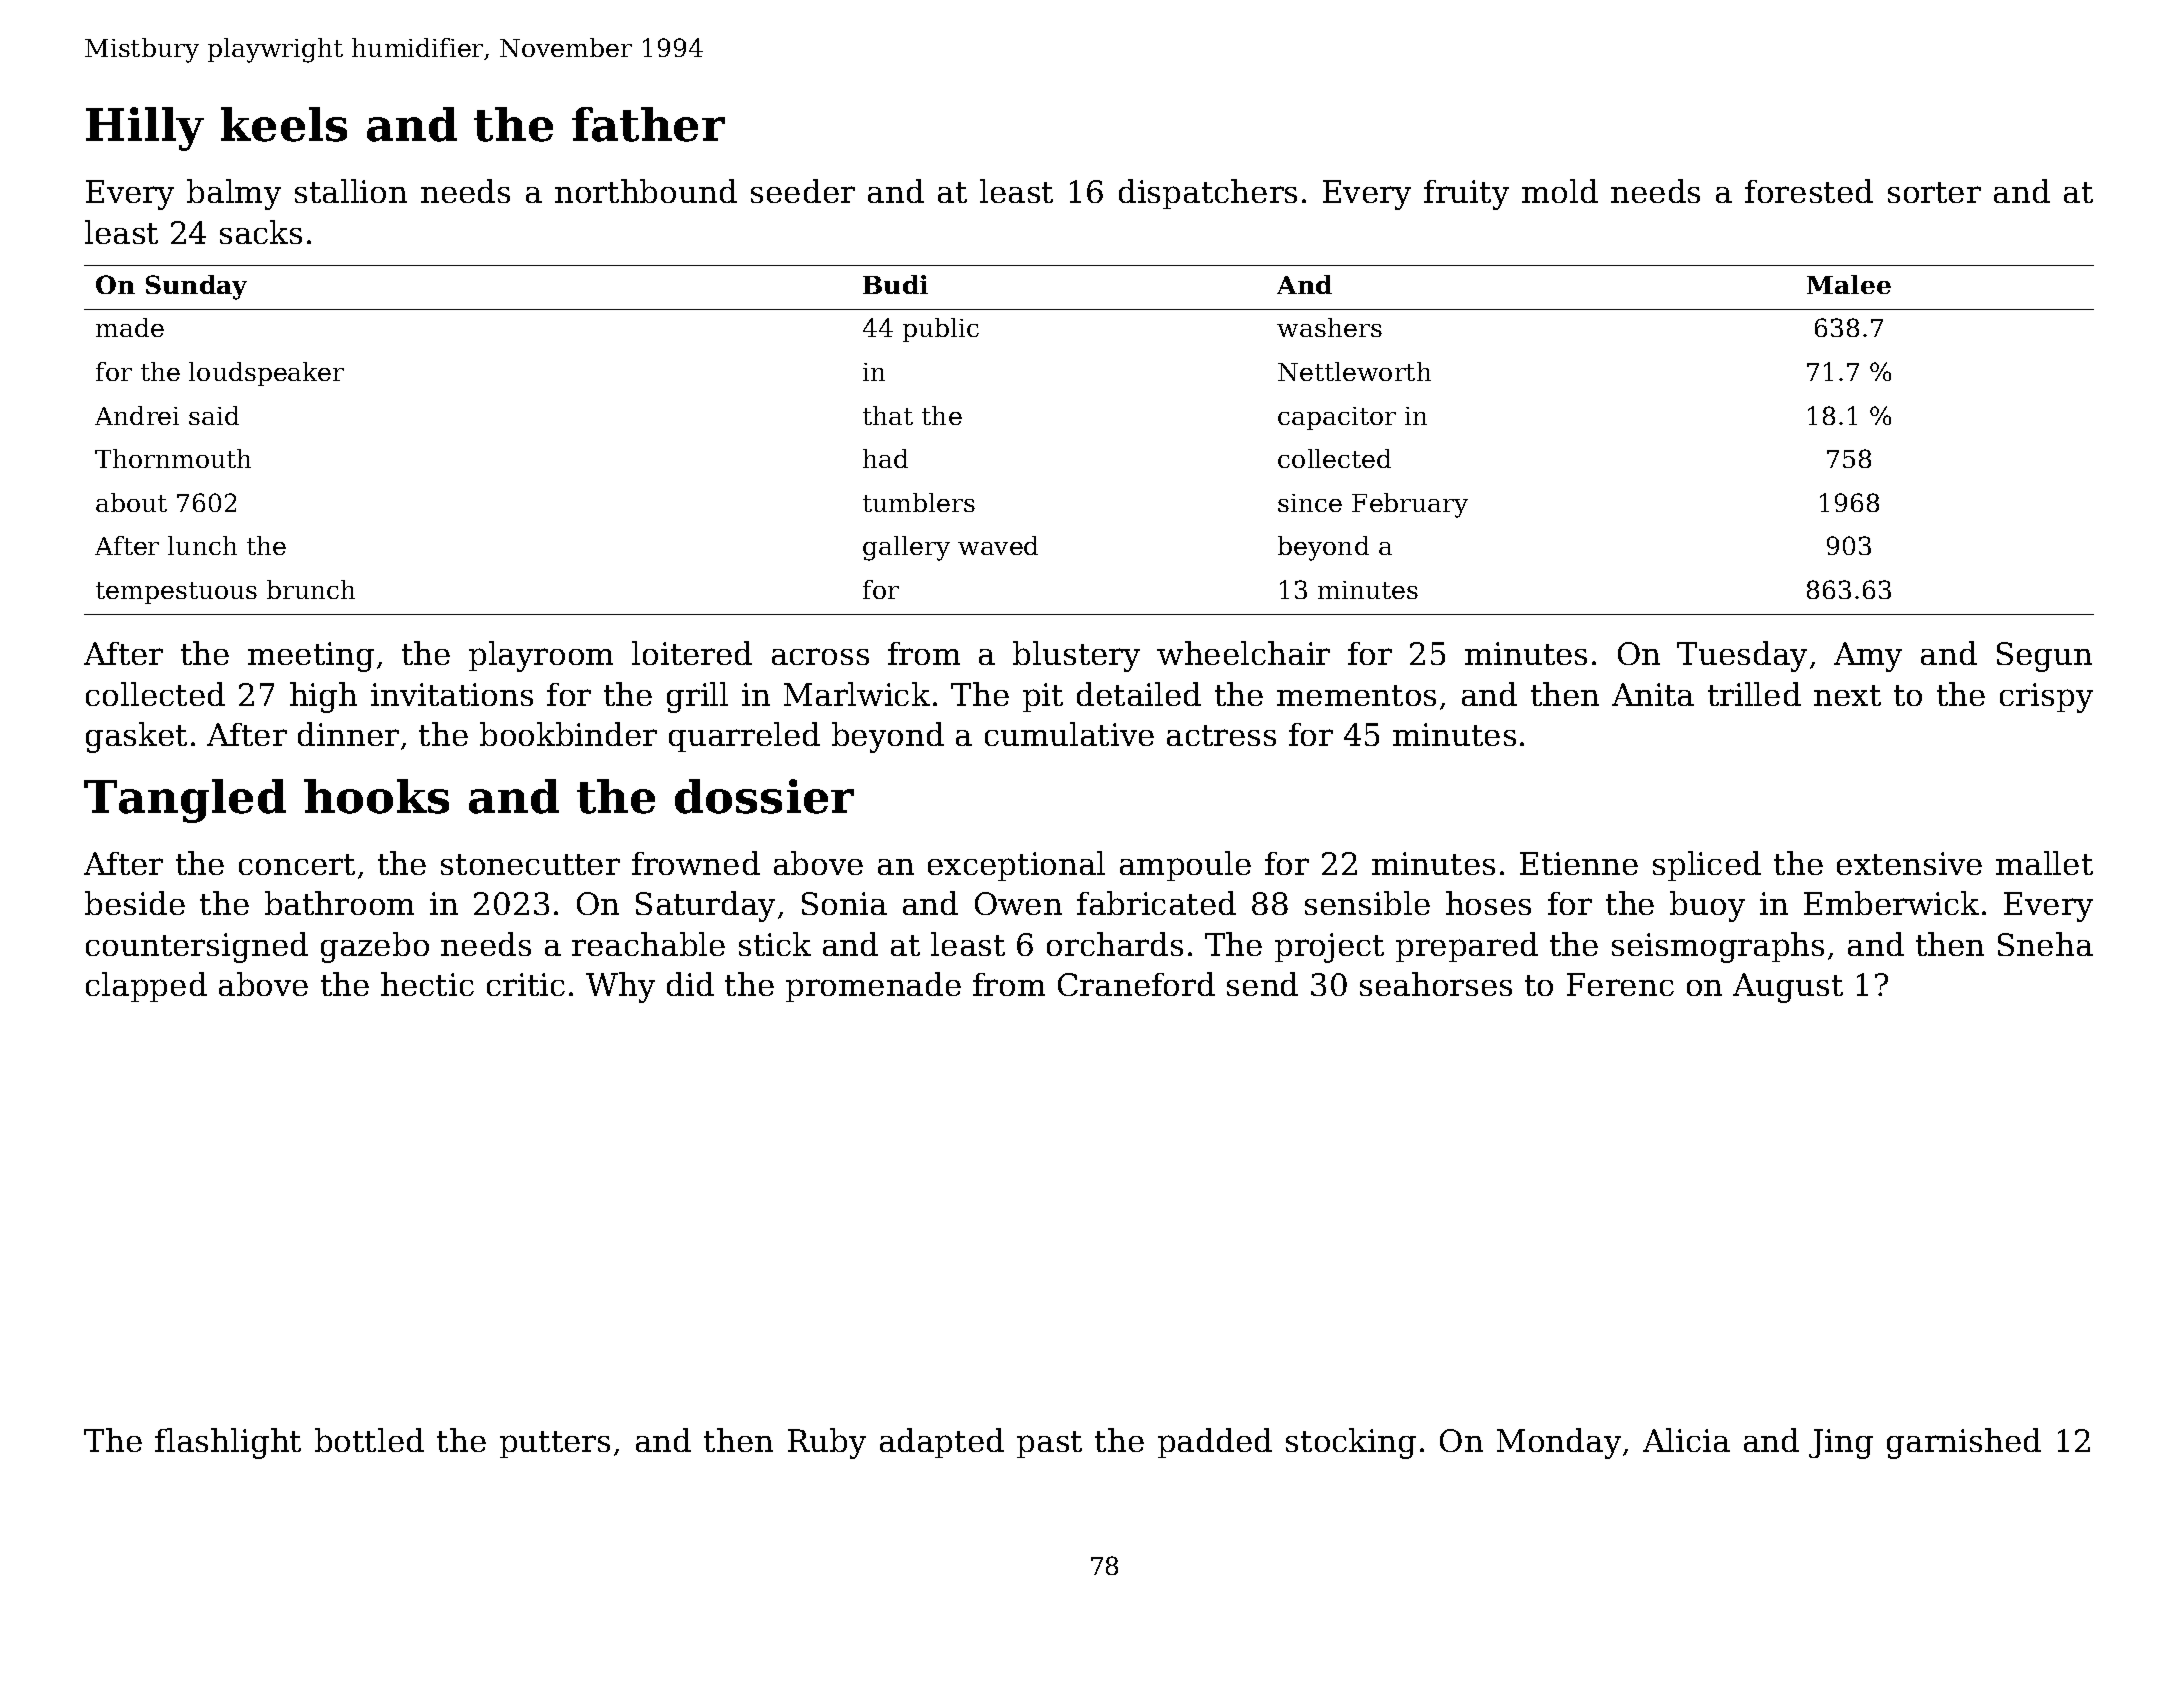  Describe the element at coordinates (555, 1444) in the document. I see `putters` at that location.
